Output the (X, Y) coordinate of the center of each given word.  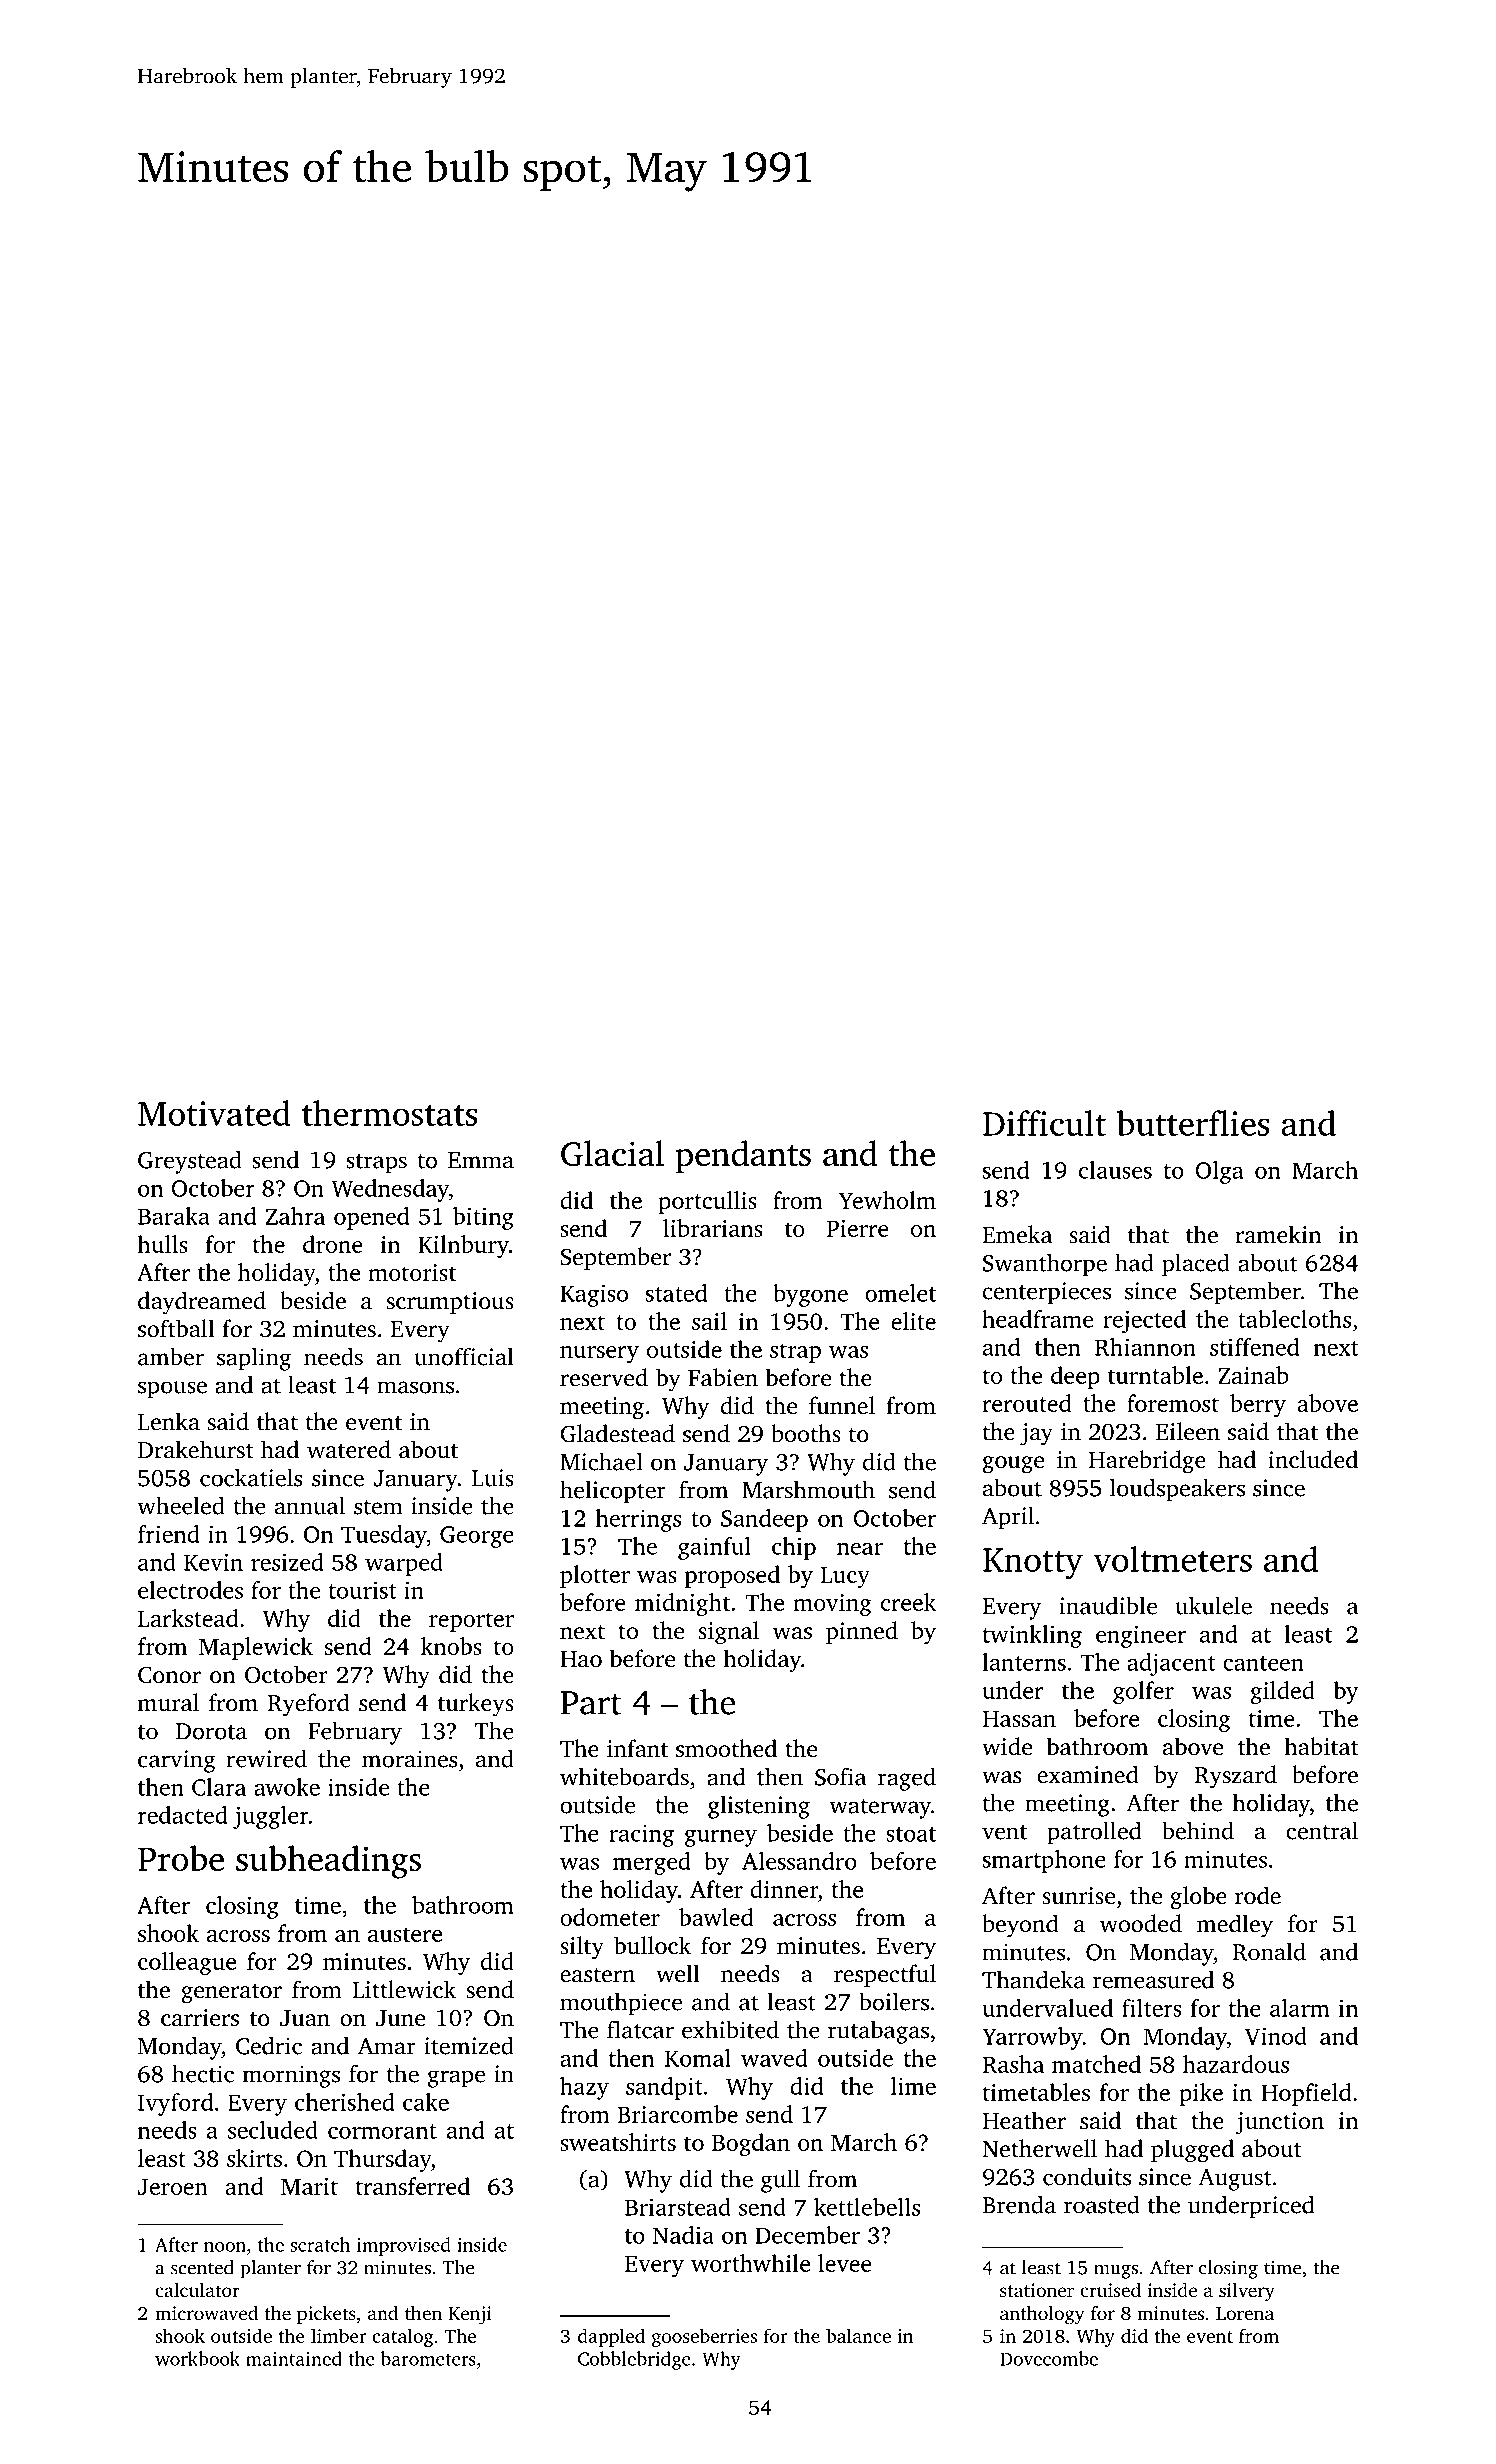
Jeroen (173, 2187)
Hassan (1019, 1719)
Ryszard (1236, 1777)
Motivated (214, 1113)
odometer (610, 1917)
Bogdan (751, 2144)
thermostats (389, 1113)
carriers (200, 2018)
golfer (1143, 1692)
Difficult (1044, 1123)
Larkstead (188, 1618)
